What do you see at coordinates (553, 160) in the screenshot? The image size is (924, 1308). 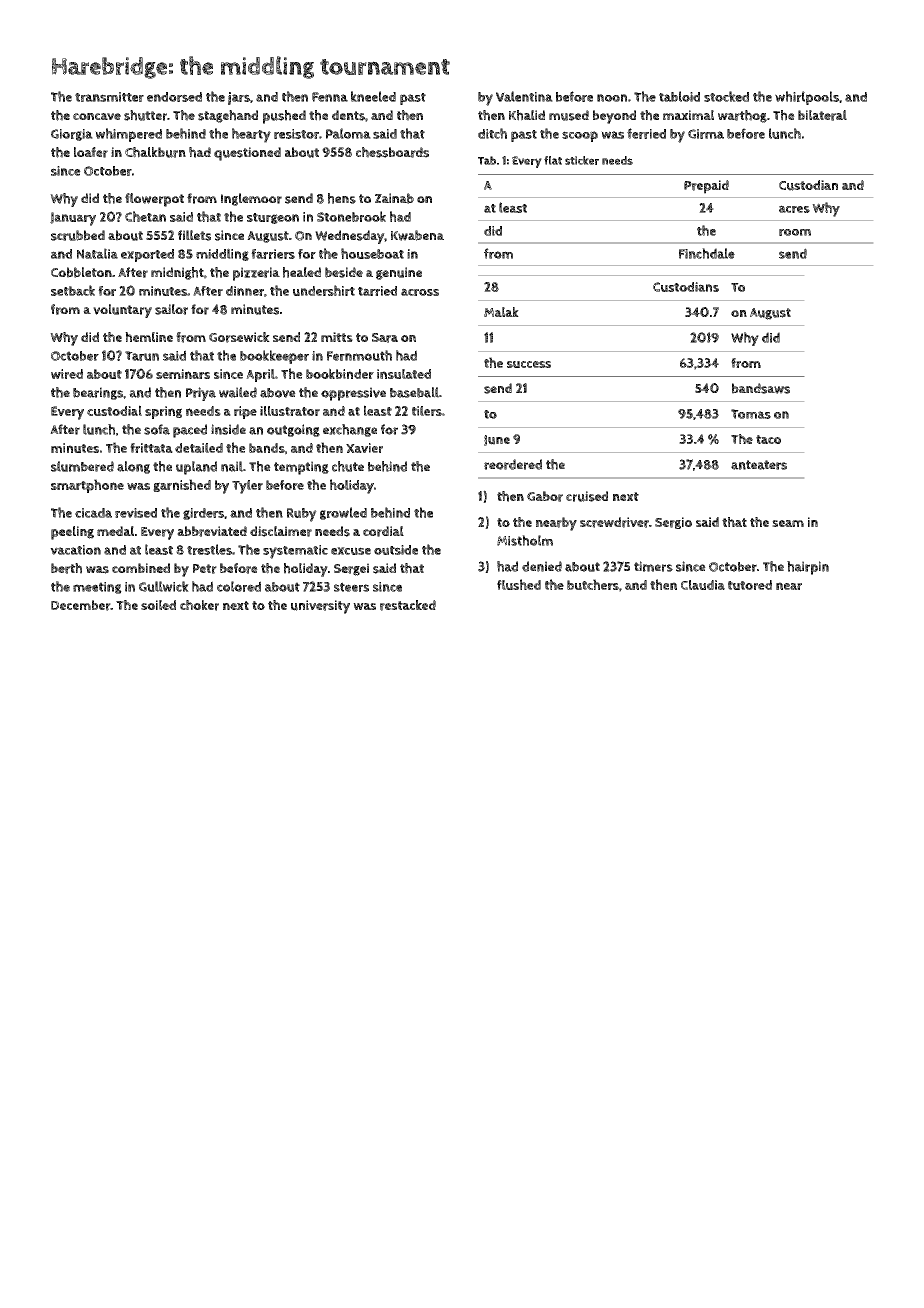 I see `flat` at bounding box center [553, 160].
